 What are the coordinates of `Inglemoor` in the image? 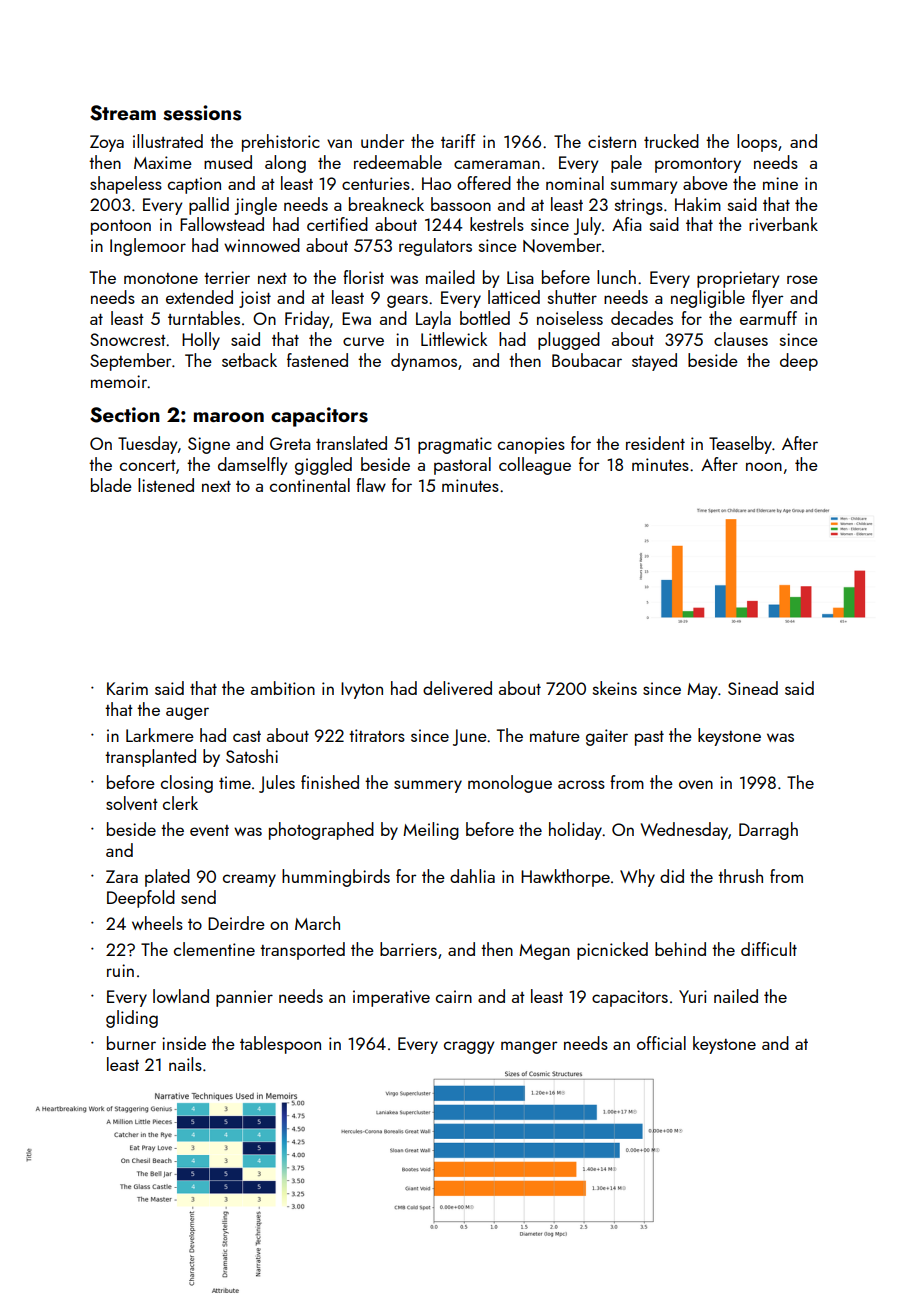 It's located at (148, 247).
